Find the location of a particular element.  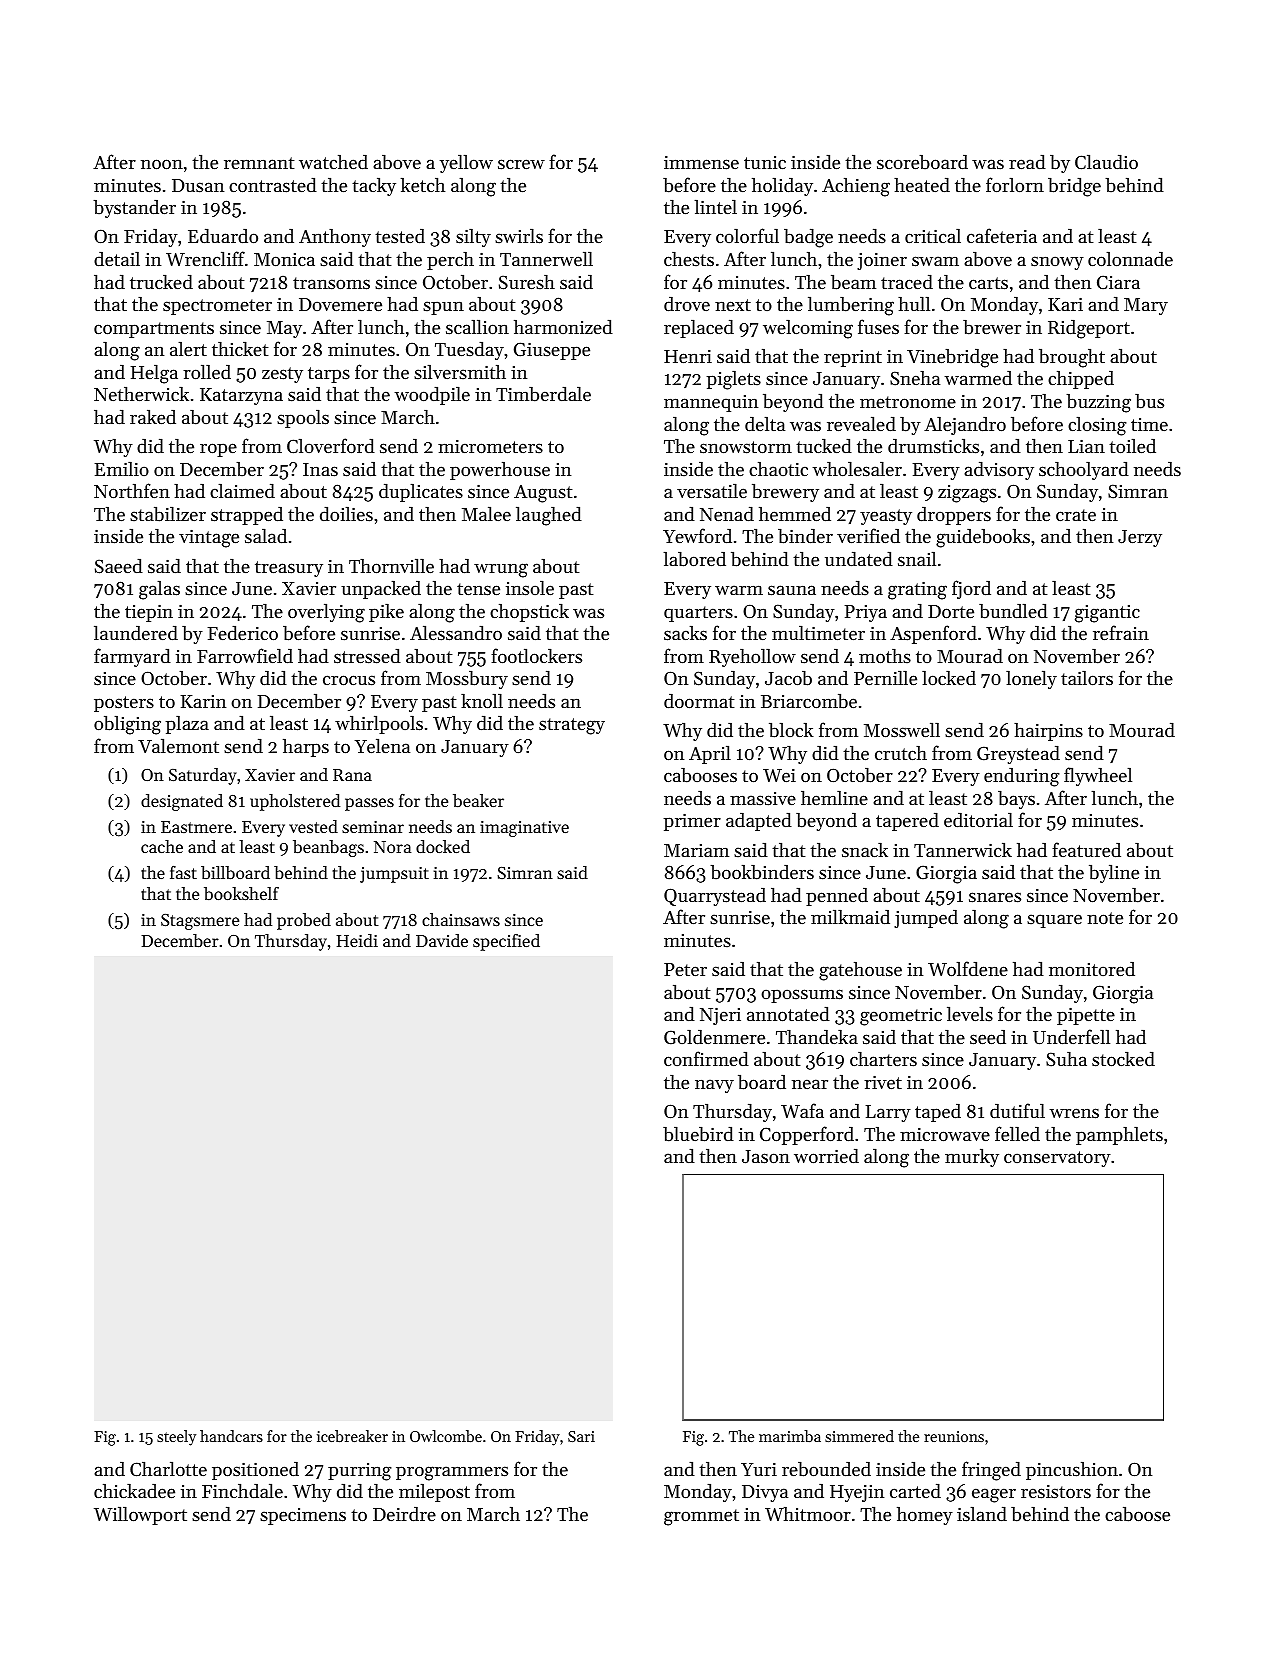

icebreaker is located at coordinates (352, 1436).
